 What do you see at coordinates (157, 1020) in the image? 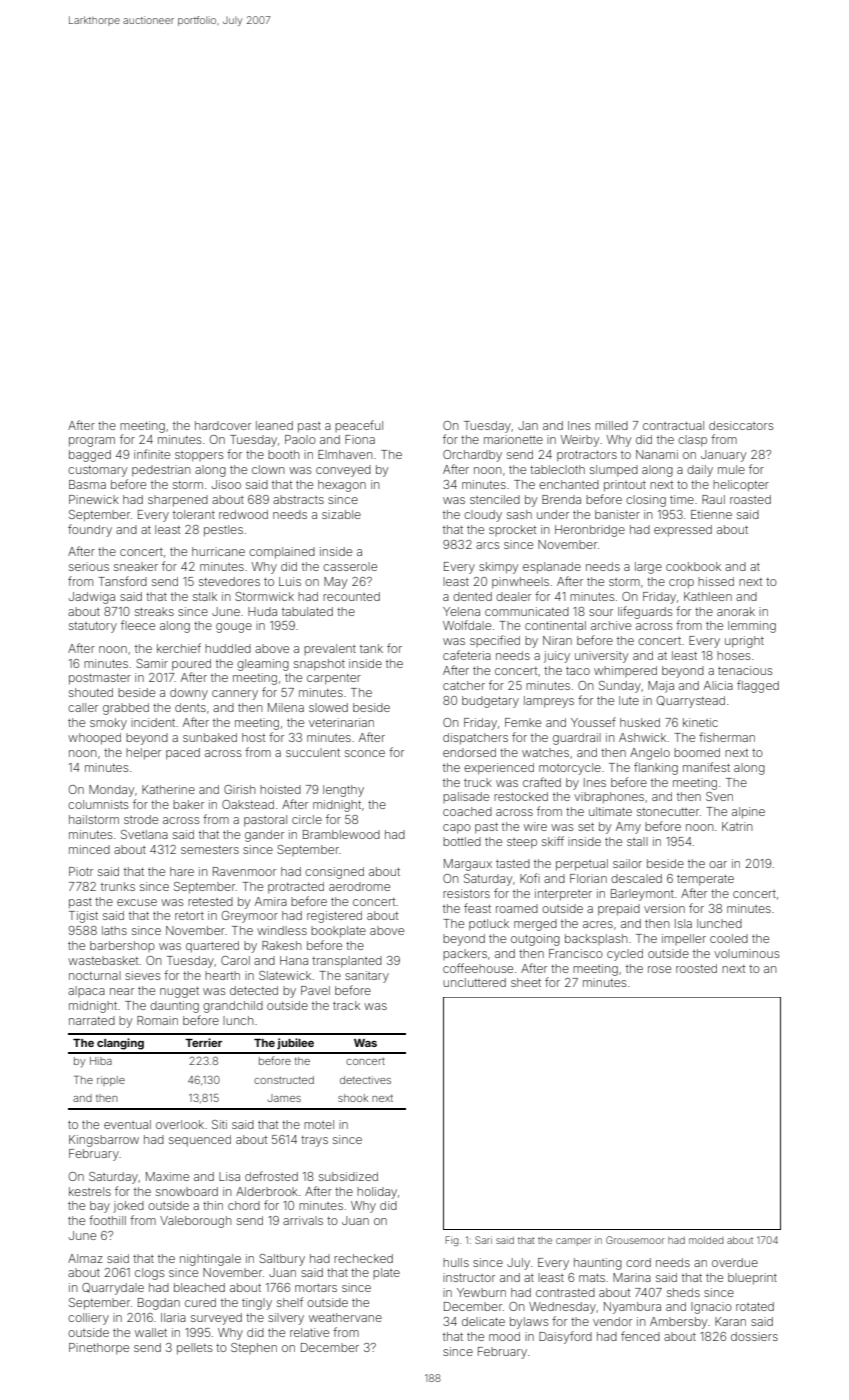
I see `Romain` at bounding box center [157, 1020].
